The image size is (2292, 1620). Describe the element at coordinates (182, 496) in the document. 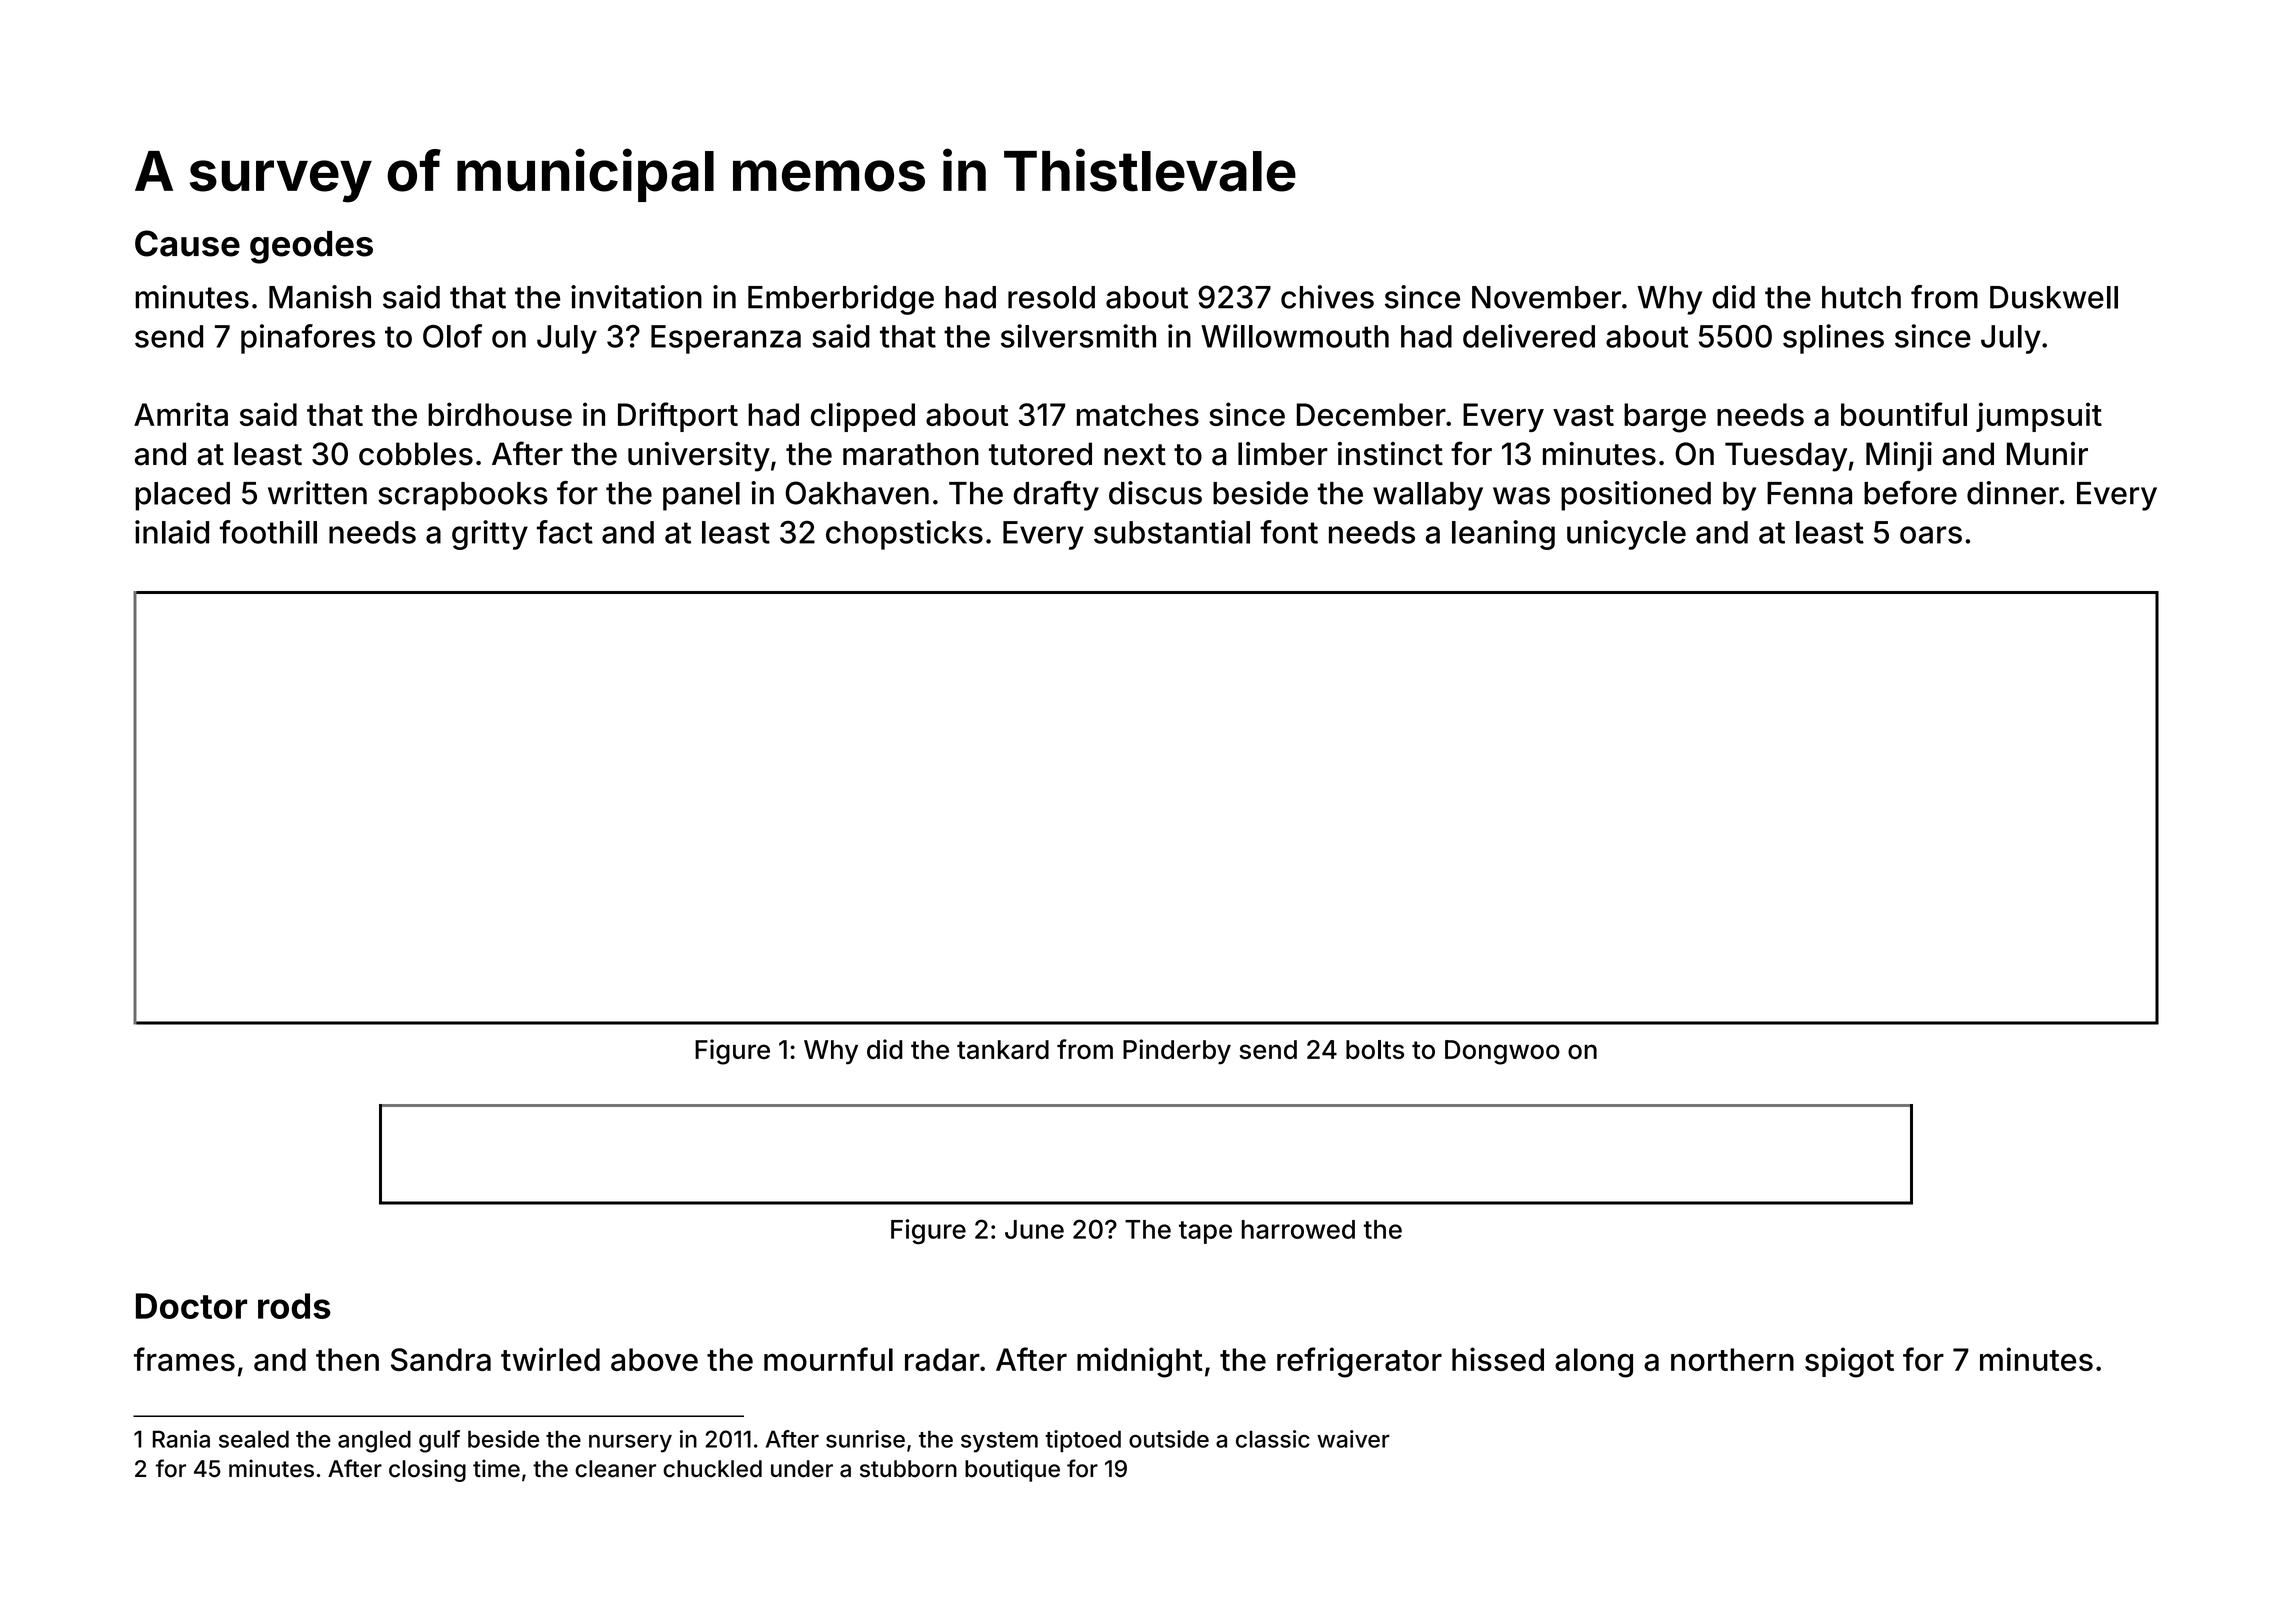

I see `placed` at that location.
